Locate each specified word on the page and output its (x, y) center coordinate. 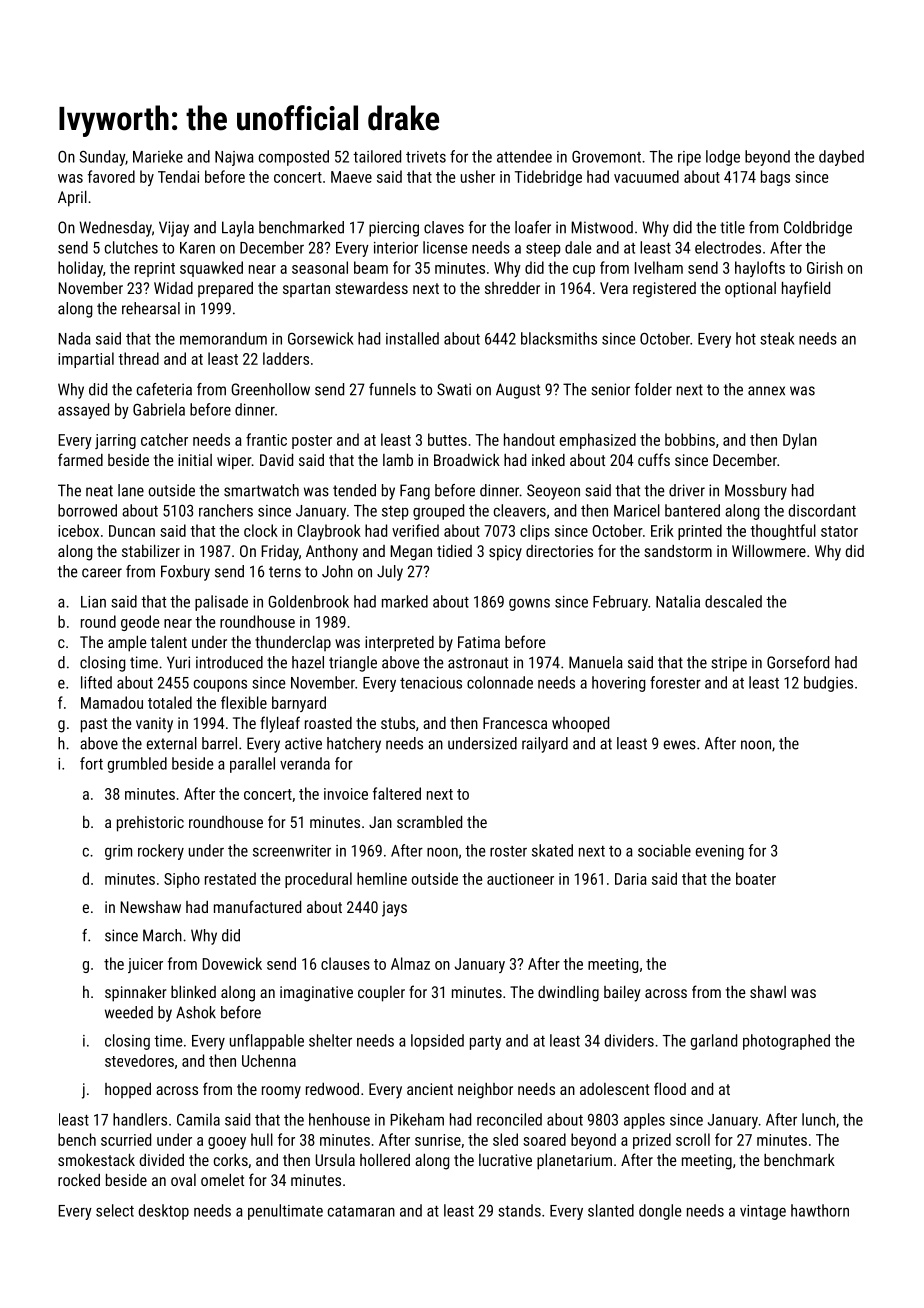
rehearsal (151, 308)
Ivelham (659, 267)
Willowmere (769, 551)
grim (118, 852)
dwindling (568, 994)
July (390, 573)
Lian (93, 602)
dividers (629, 1040)
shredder (512, 288)
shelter (330, 1040)
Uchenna (269, 1060)
